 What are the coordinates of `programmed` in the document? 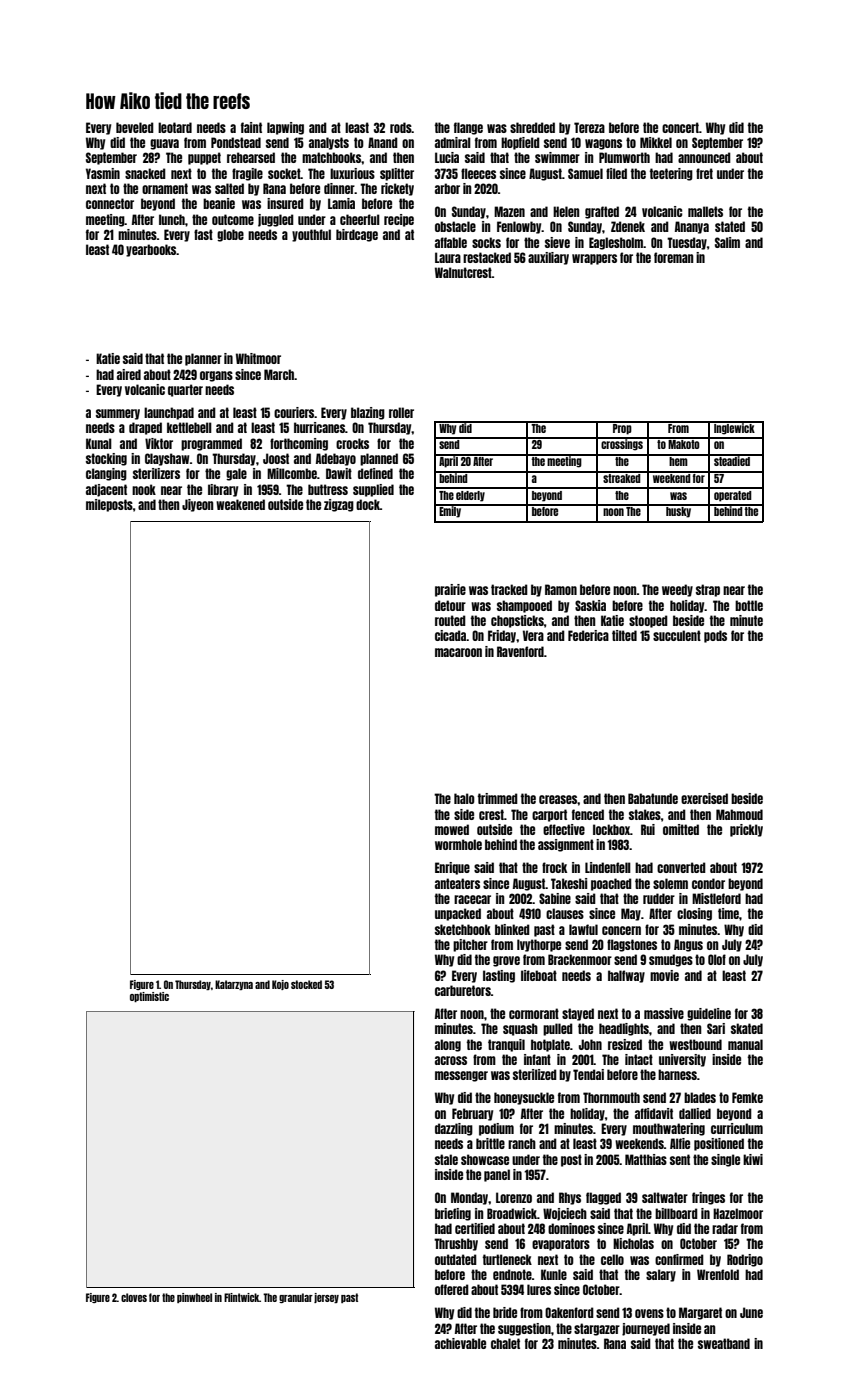 It's located at (211, 444).
